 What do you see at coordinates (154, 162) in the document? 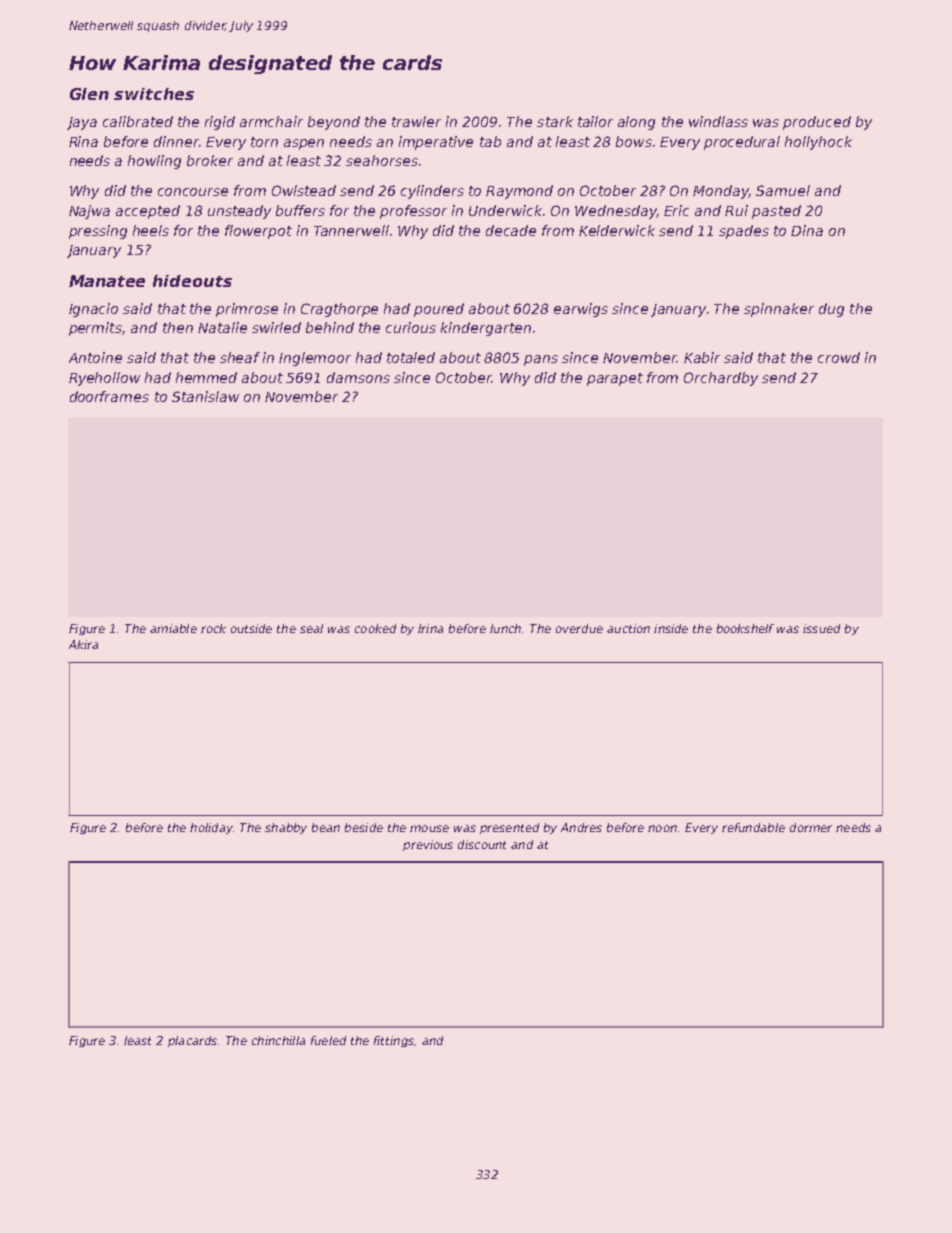
I see `howling` at bounding box center [154, 162].
